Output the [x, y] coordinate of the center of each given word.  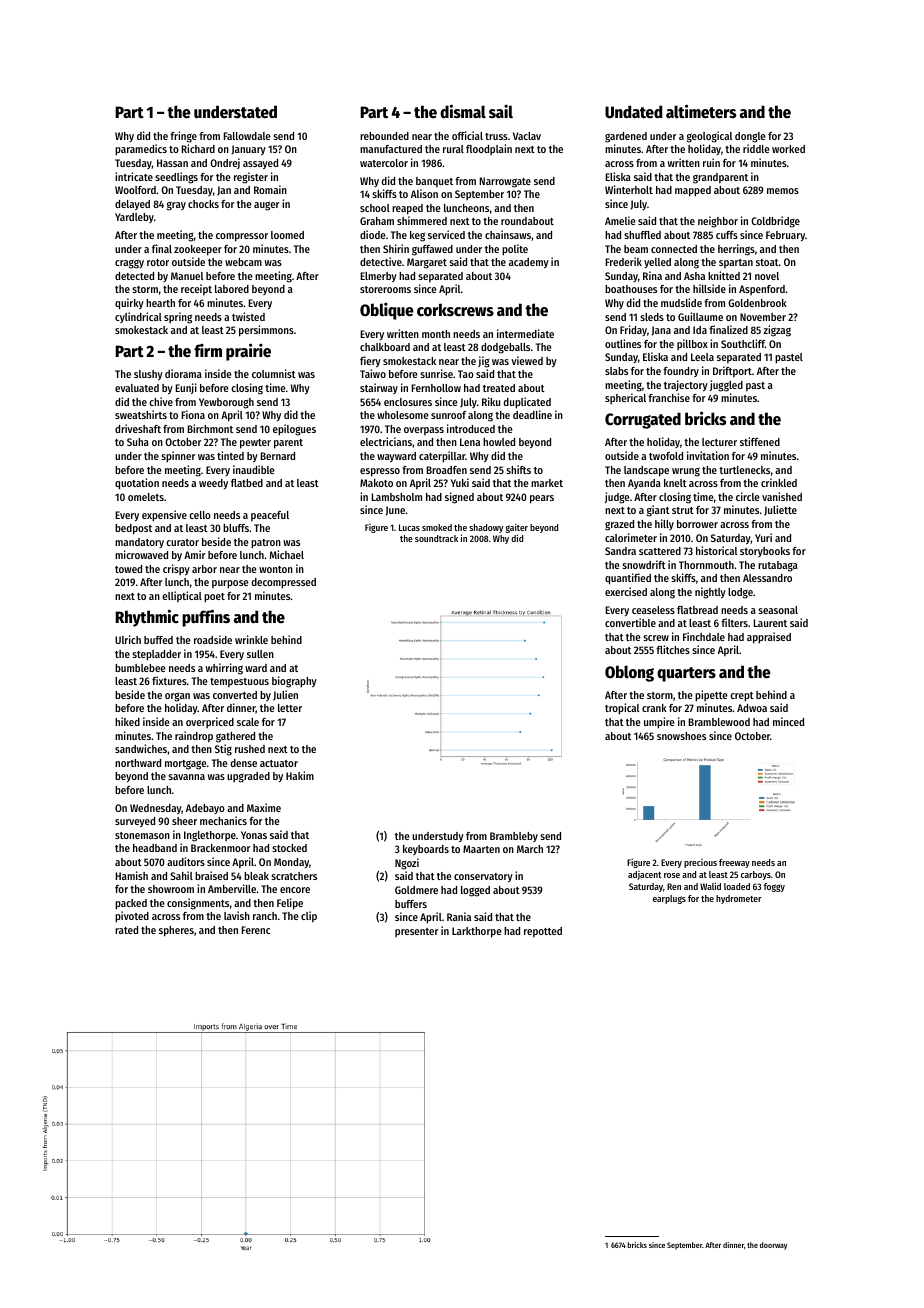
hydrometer [739, 899]
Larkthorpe [477, 932]
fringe [183, 137]
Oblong [629, 673]
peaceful [270, 516]
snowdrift [644, 564]
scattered [660, 551]
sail [501, 111]
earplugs [669, 899]
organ [177, 697]
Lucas [409, 527]
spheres [176, 931]
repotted [543, 932]
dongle [750, 137]
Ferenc [255, 930]
